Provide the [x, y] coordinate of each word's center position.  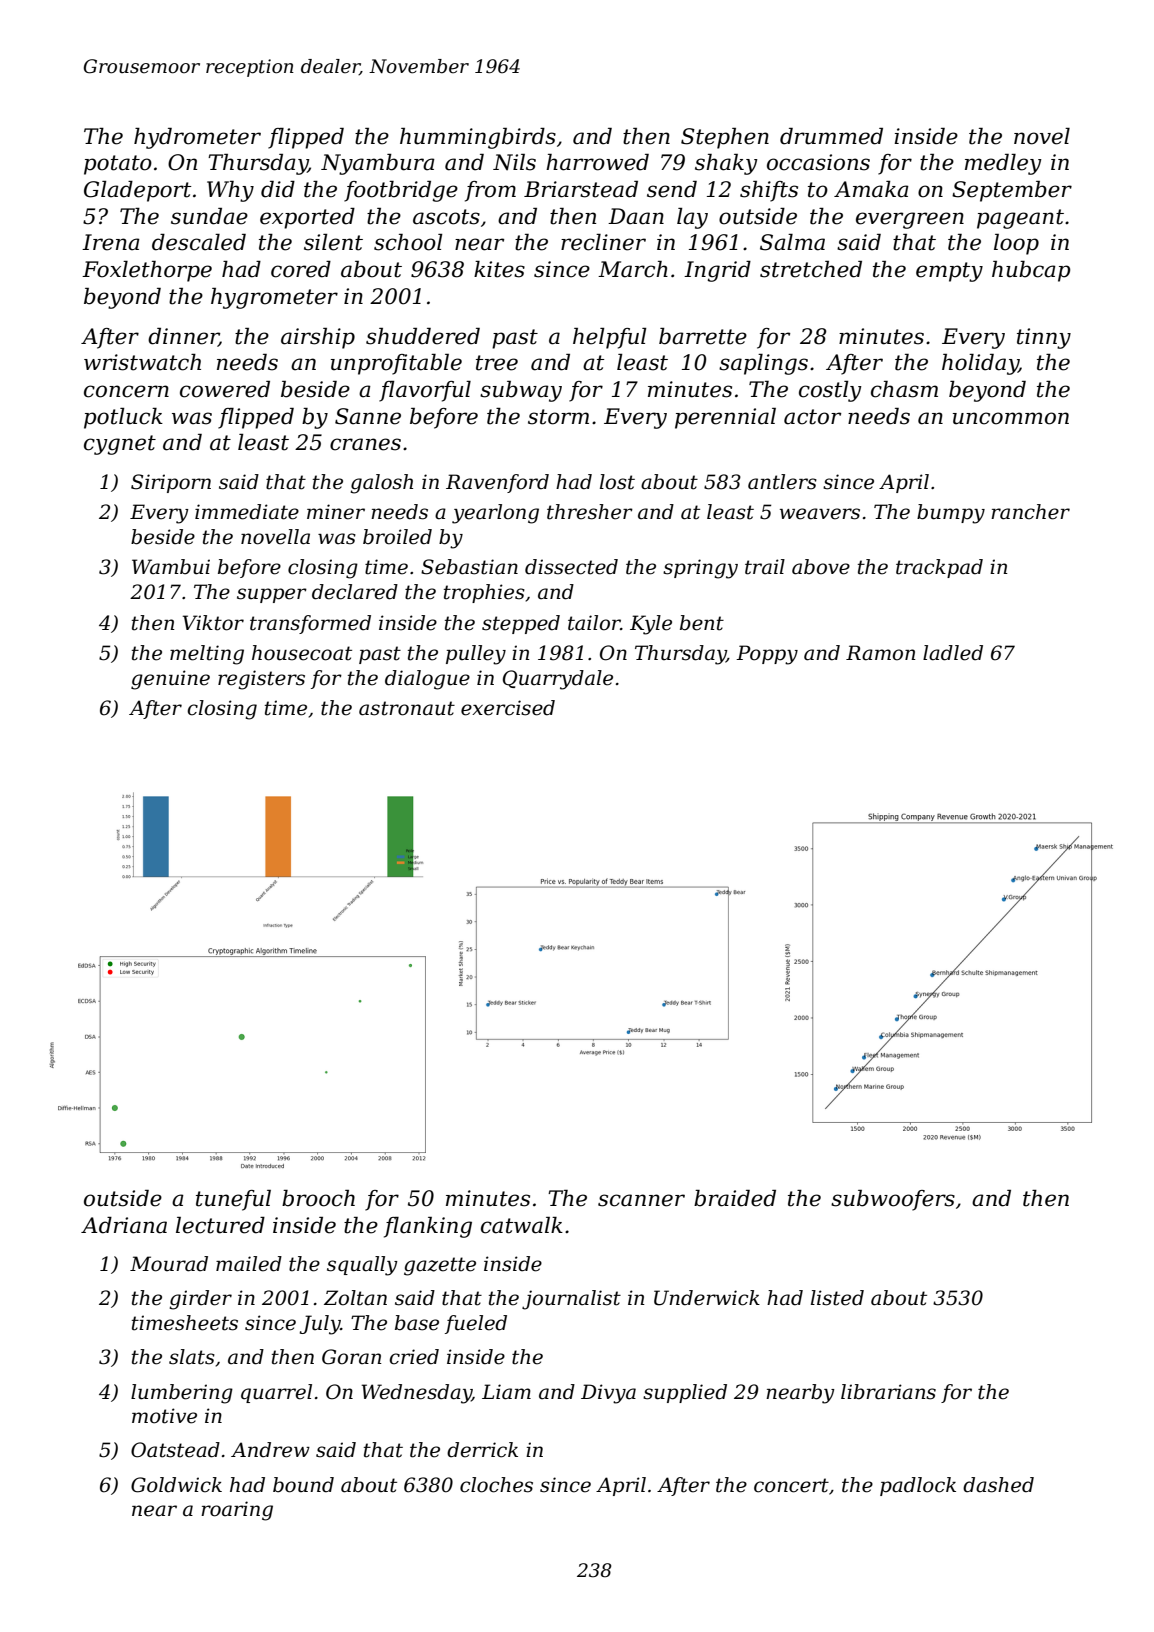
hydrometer [197, 138]
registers [261, 680]
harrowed [597, 162]
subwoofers [893, 1200]
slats [192, 1357]
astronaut [407, 708]
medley [1003, 164]
